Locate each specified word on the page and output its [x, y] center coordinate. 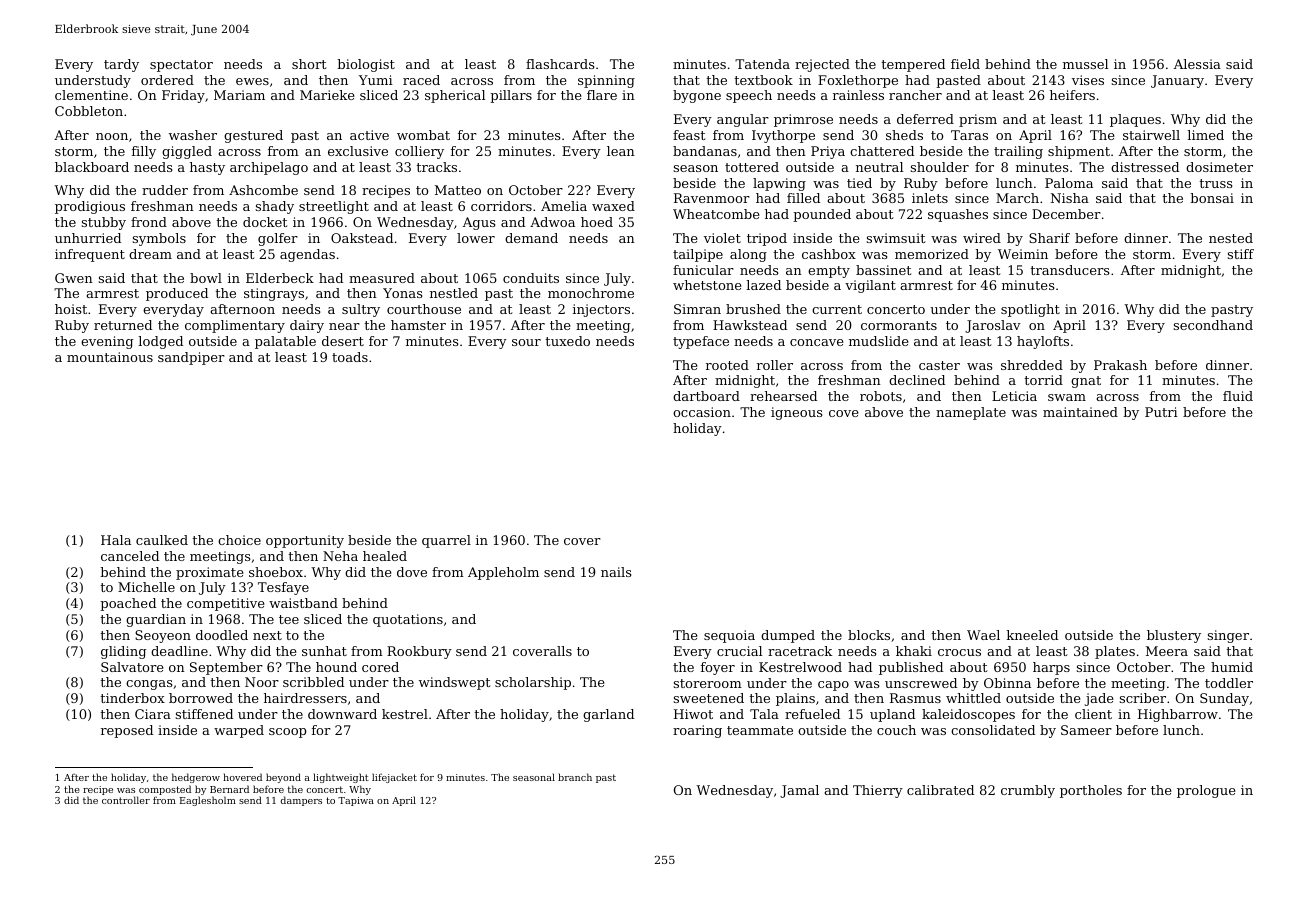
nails [616, 572]
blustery [1174, 636]
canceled [130, 556]
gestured [253, 136]
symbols [159, 239]
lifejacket [394, 778]
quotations [408, 620]
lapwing [779, 184]
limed [1205, 135]
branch [575, 777]
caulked [162, 540]
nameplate [971, 413]
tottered [752, 167]
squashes [958, 215]
